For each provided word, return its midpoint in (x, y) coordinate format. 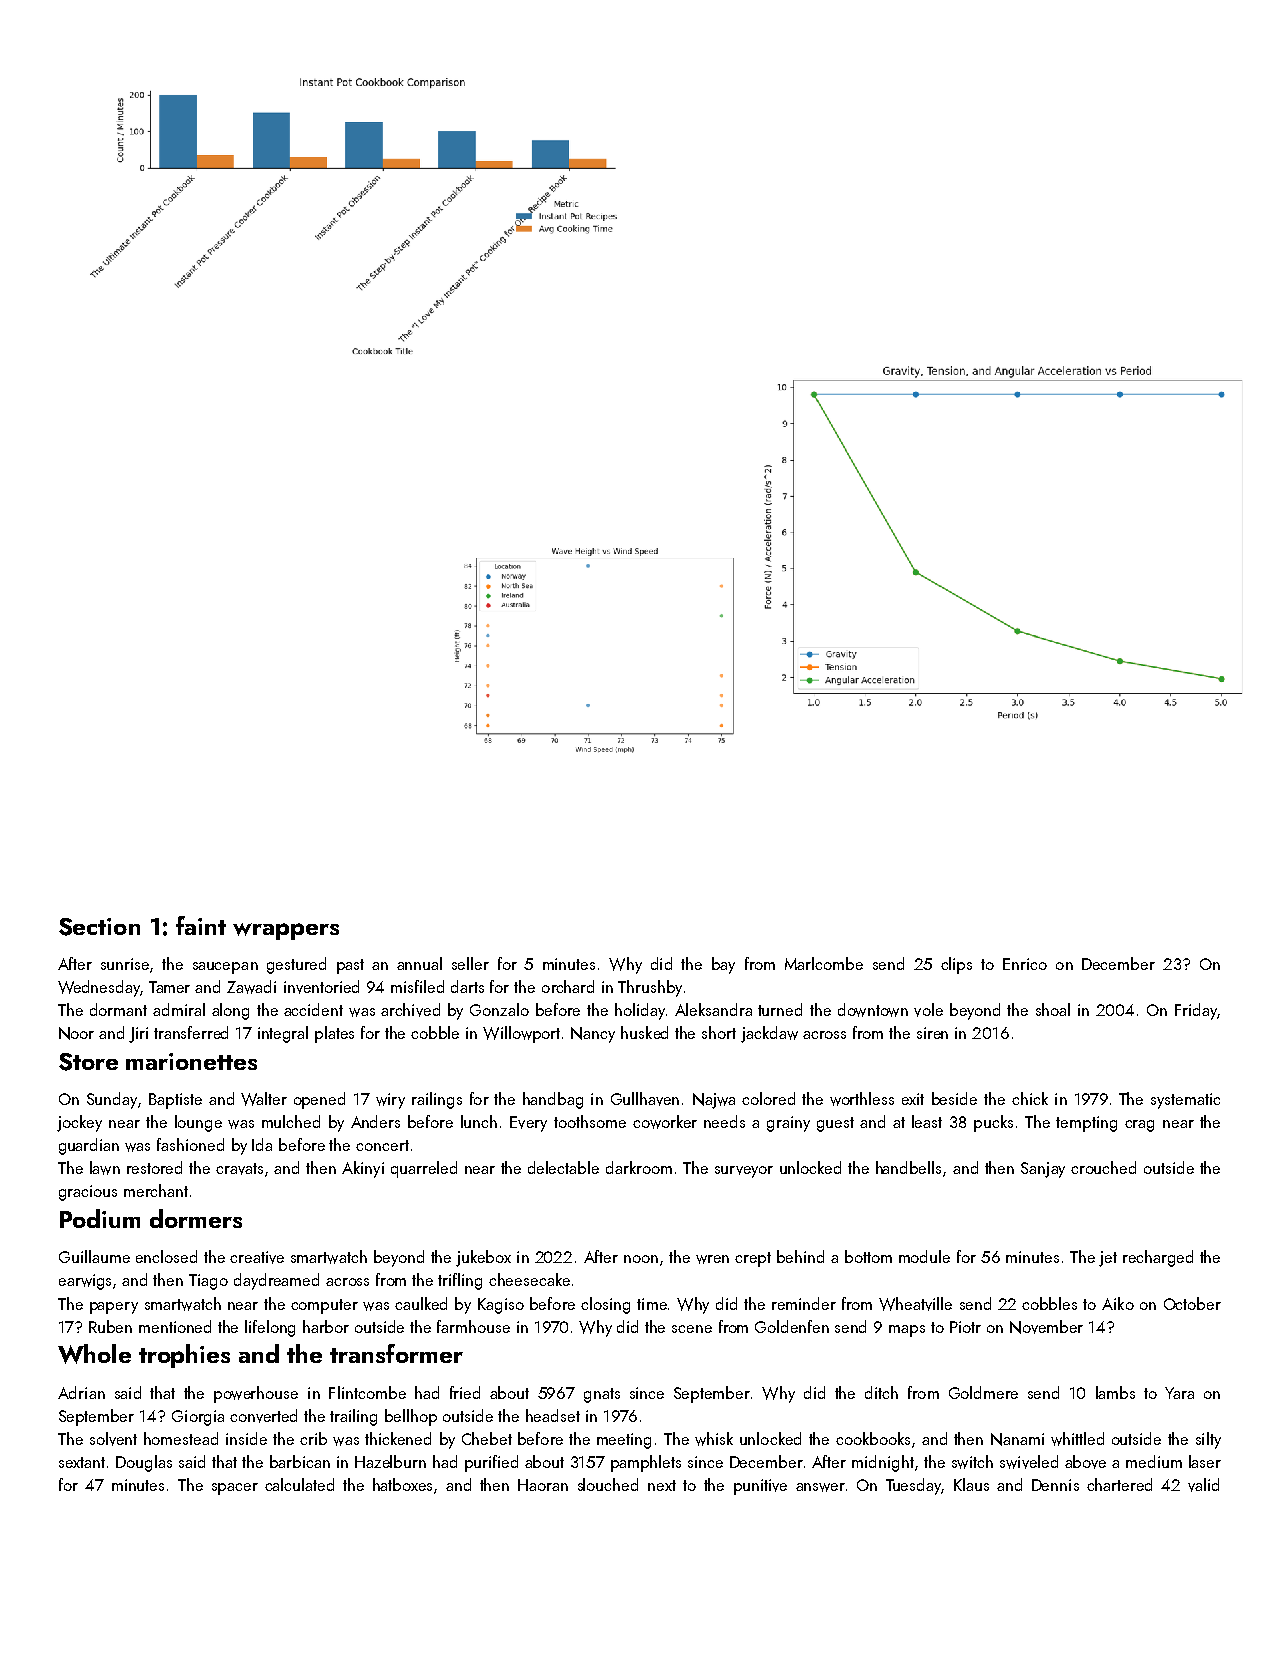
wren (712, 1259)
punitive (760, 1487)
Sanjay (1043, 1170)
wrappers (286, 931)
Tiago (208, 1282)
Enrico (1025, 964)
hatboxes (402, 1484)
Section (99, 927)
